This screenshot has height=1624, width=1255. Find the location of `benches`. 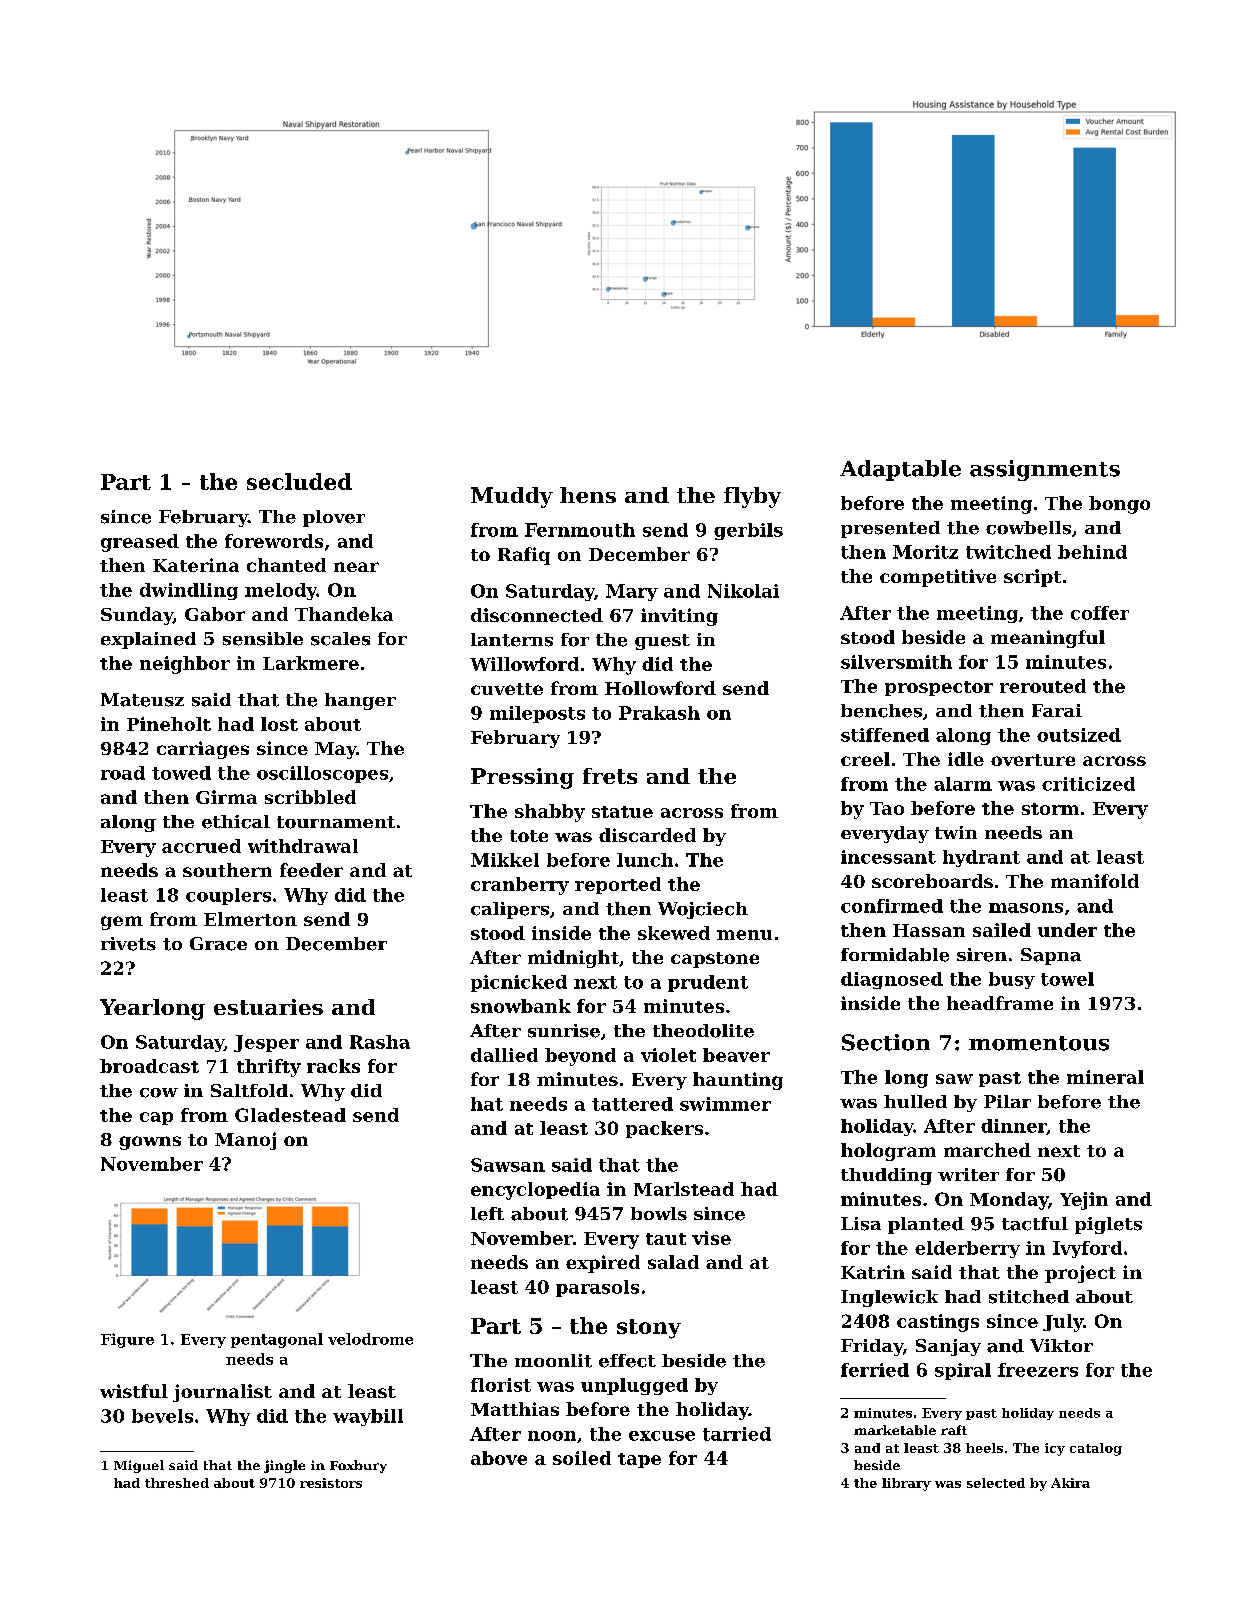

benches is located at coordinates (881, 711).
